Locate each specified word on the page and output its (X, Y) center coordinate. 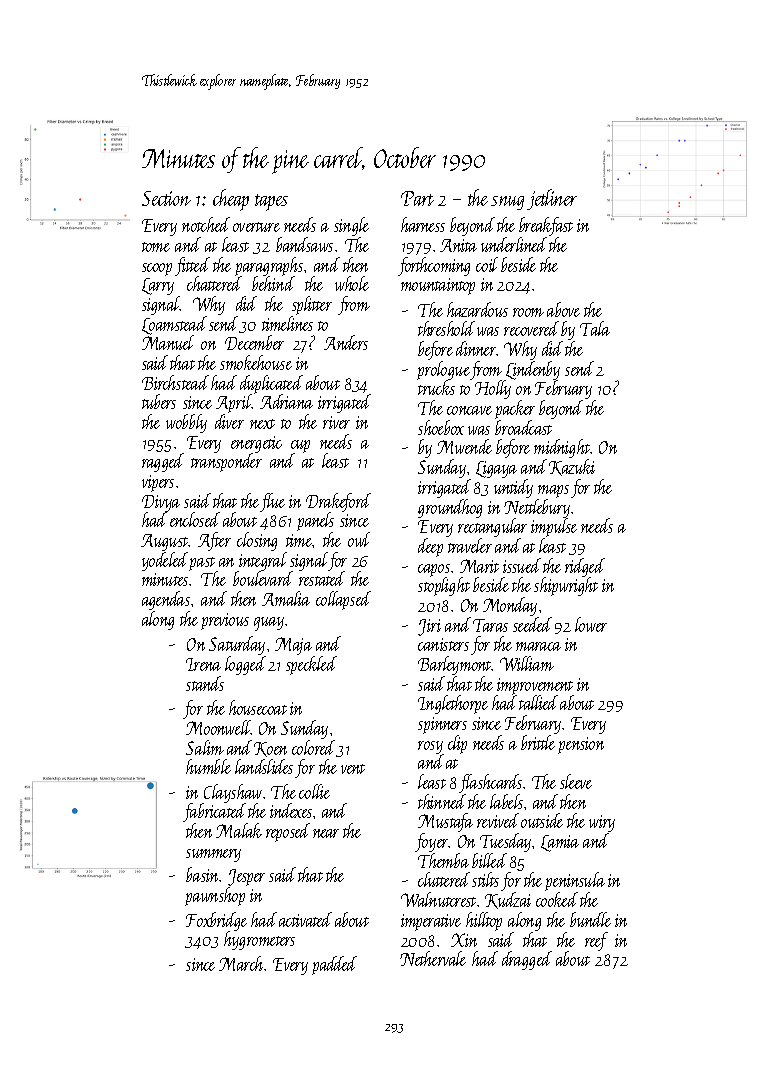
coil (487, 264)
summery (213, 855)
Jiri (429, 627)
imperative (431, 922)
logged (245, 665)
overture (256, 227)
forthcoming (434, 266)
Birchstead (175, 382)
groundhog (450, 508)
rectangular (492, 527)
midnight (562, 448)
